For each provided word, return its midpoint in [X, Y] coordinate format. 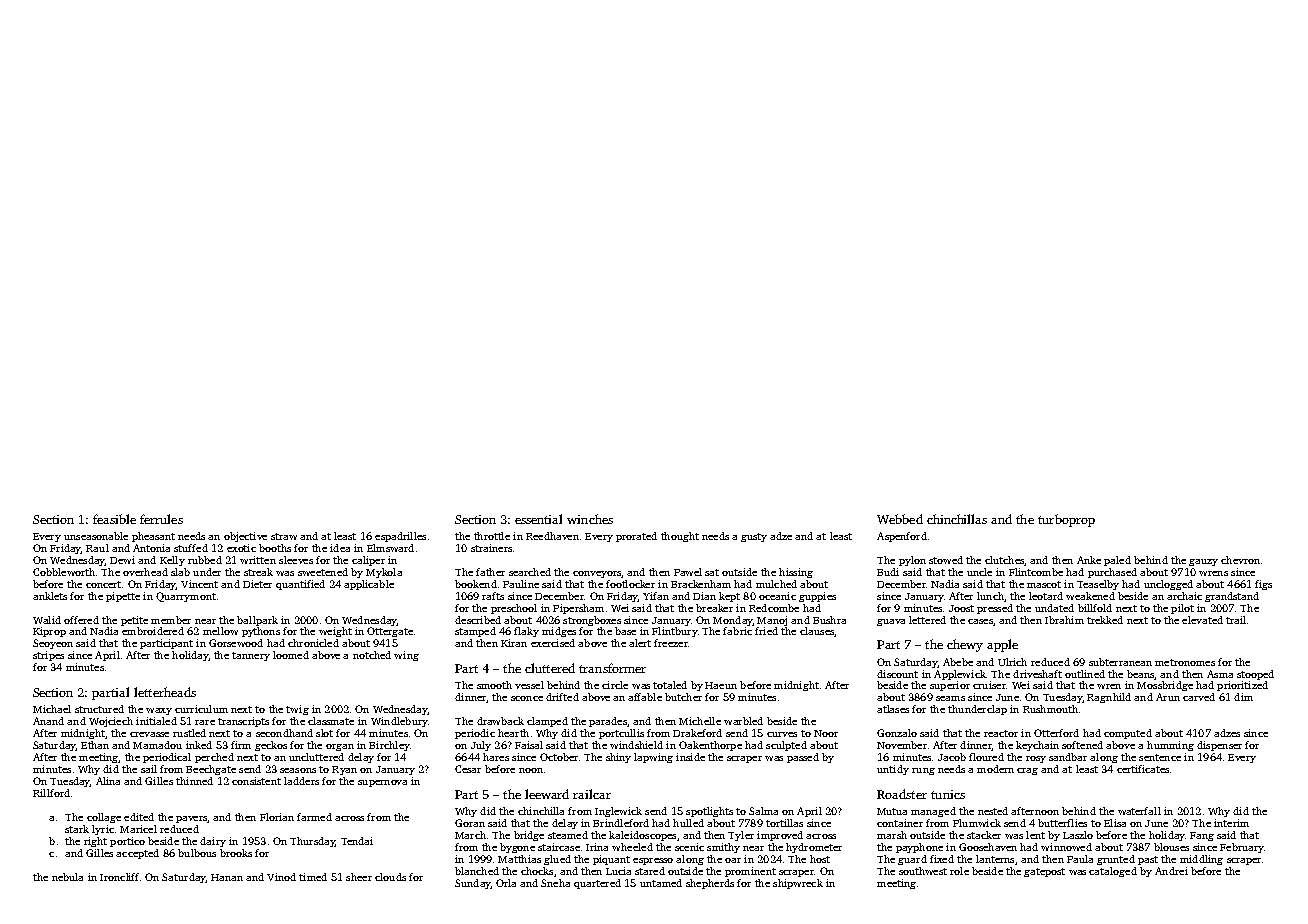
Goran [470, 823]
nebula [67, 877]
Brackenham [701, 584]
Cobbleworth [64, 572]
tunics [948, 794]
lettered [927, 620]
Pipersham [578, 609]
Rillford [51, 793]
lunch [990, 596]
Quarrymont [186, 597]
